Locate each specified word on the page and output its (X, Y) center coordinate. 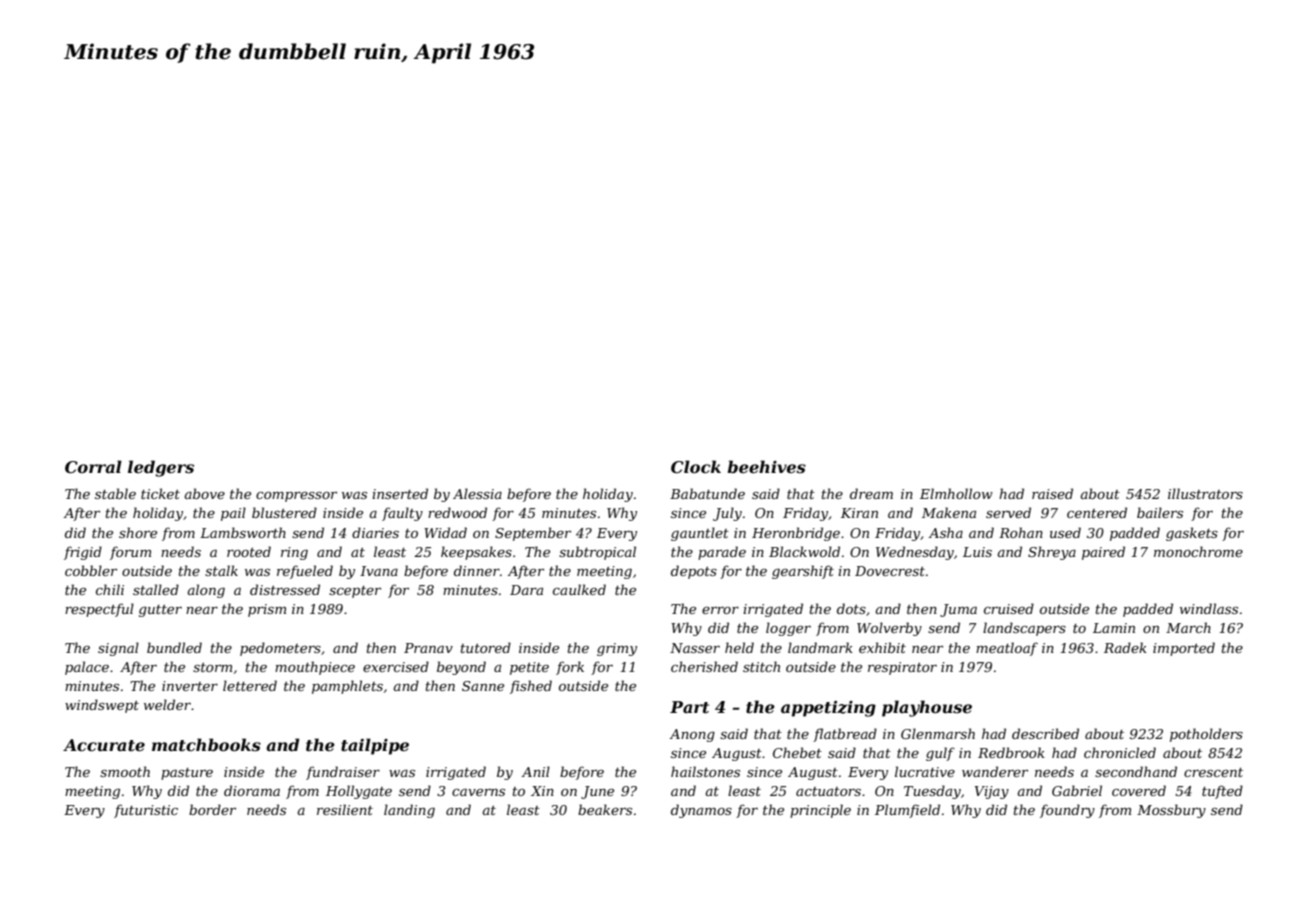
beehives (766, 466)
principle (820, 811)
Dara (526, 590)
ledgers (161, 468)
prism (267, 610)
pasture (187, 774)
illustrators (1205, 493)
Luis (977, 552)
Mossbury (1171, 811)
